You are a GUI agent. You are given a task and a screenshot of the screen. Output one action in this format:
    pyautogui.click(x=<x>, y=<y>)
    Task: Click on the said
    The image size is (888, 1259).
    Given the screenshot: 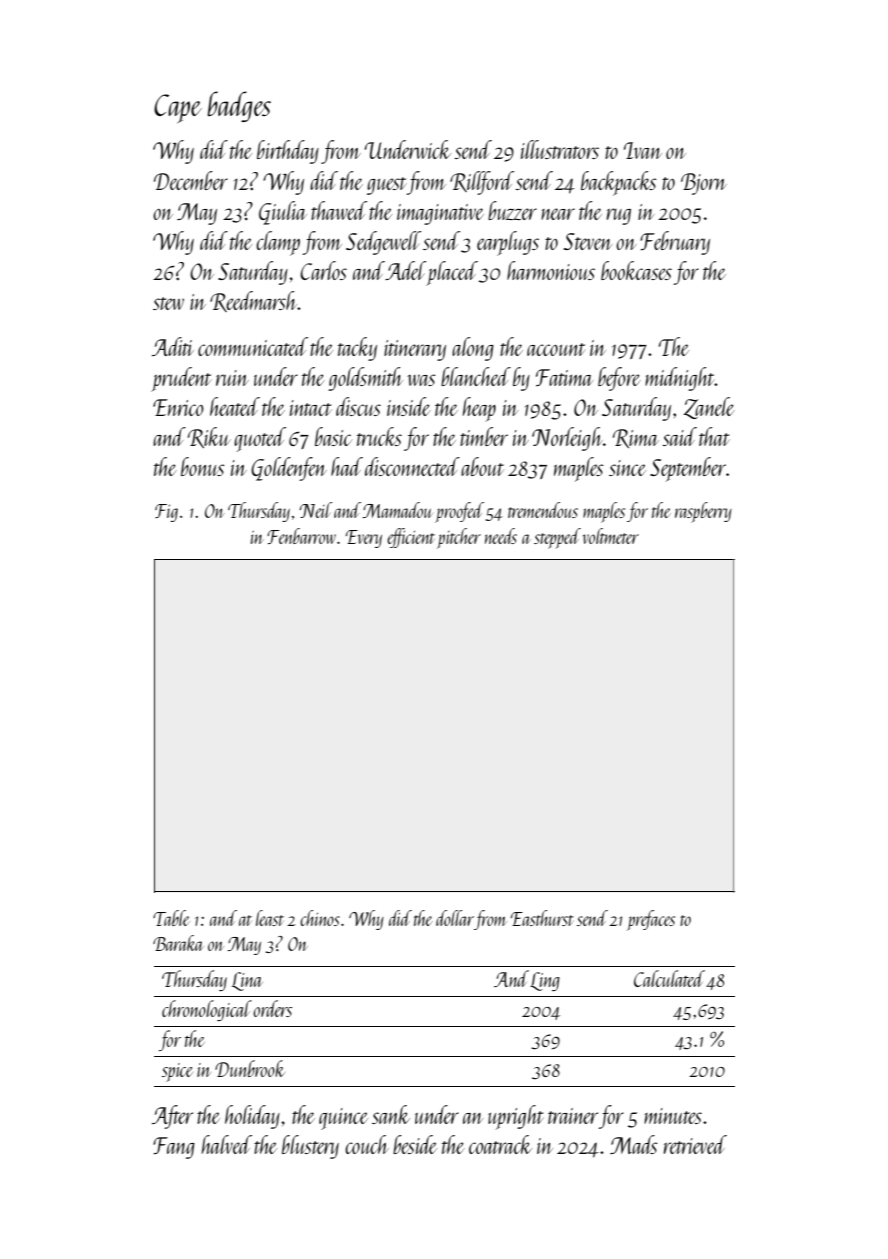 What is the action you would take?
    pyautogui.click(x=680, y=436)
